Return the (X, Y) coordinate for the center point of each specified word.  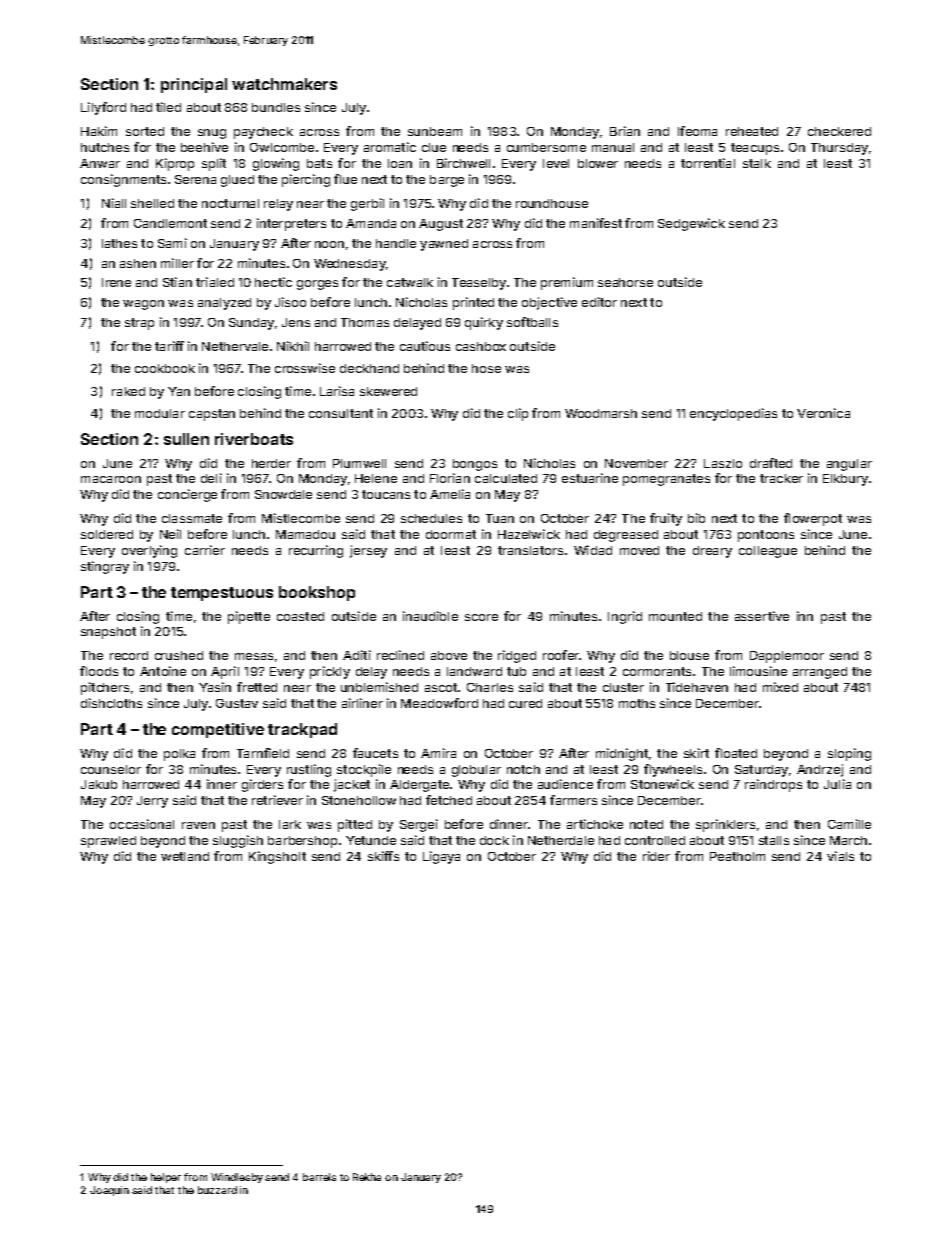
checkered (839, 131)
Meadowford (439, 703)
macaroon (111, 479)
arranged (820, 673)
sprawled (108, 842)
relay (278, 205)
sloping (849, 754)
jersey (368, 551)
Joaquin (109, 1191)
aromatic (390, 147)
